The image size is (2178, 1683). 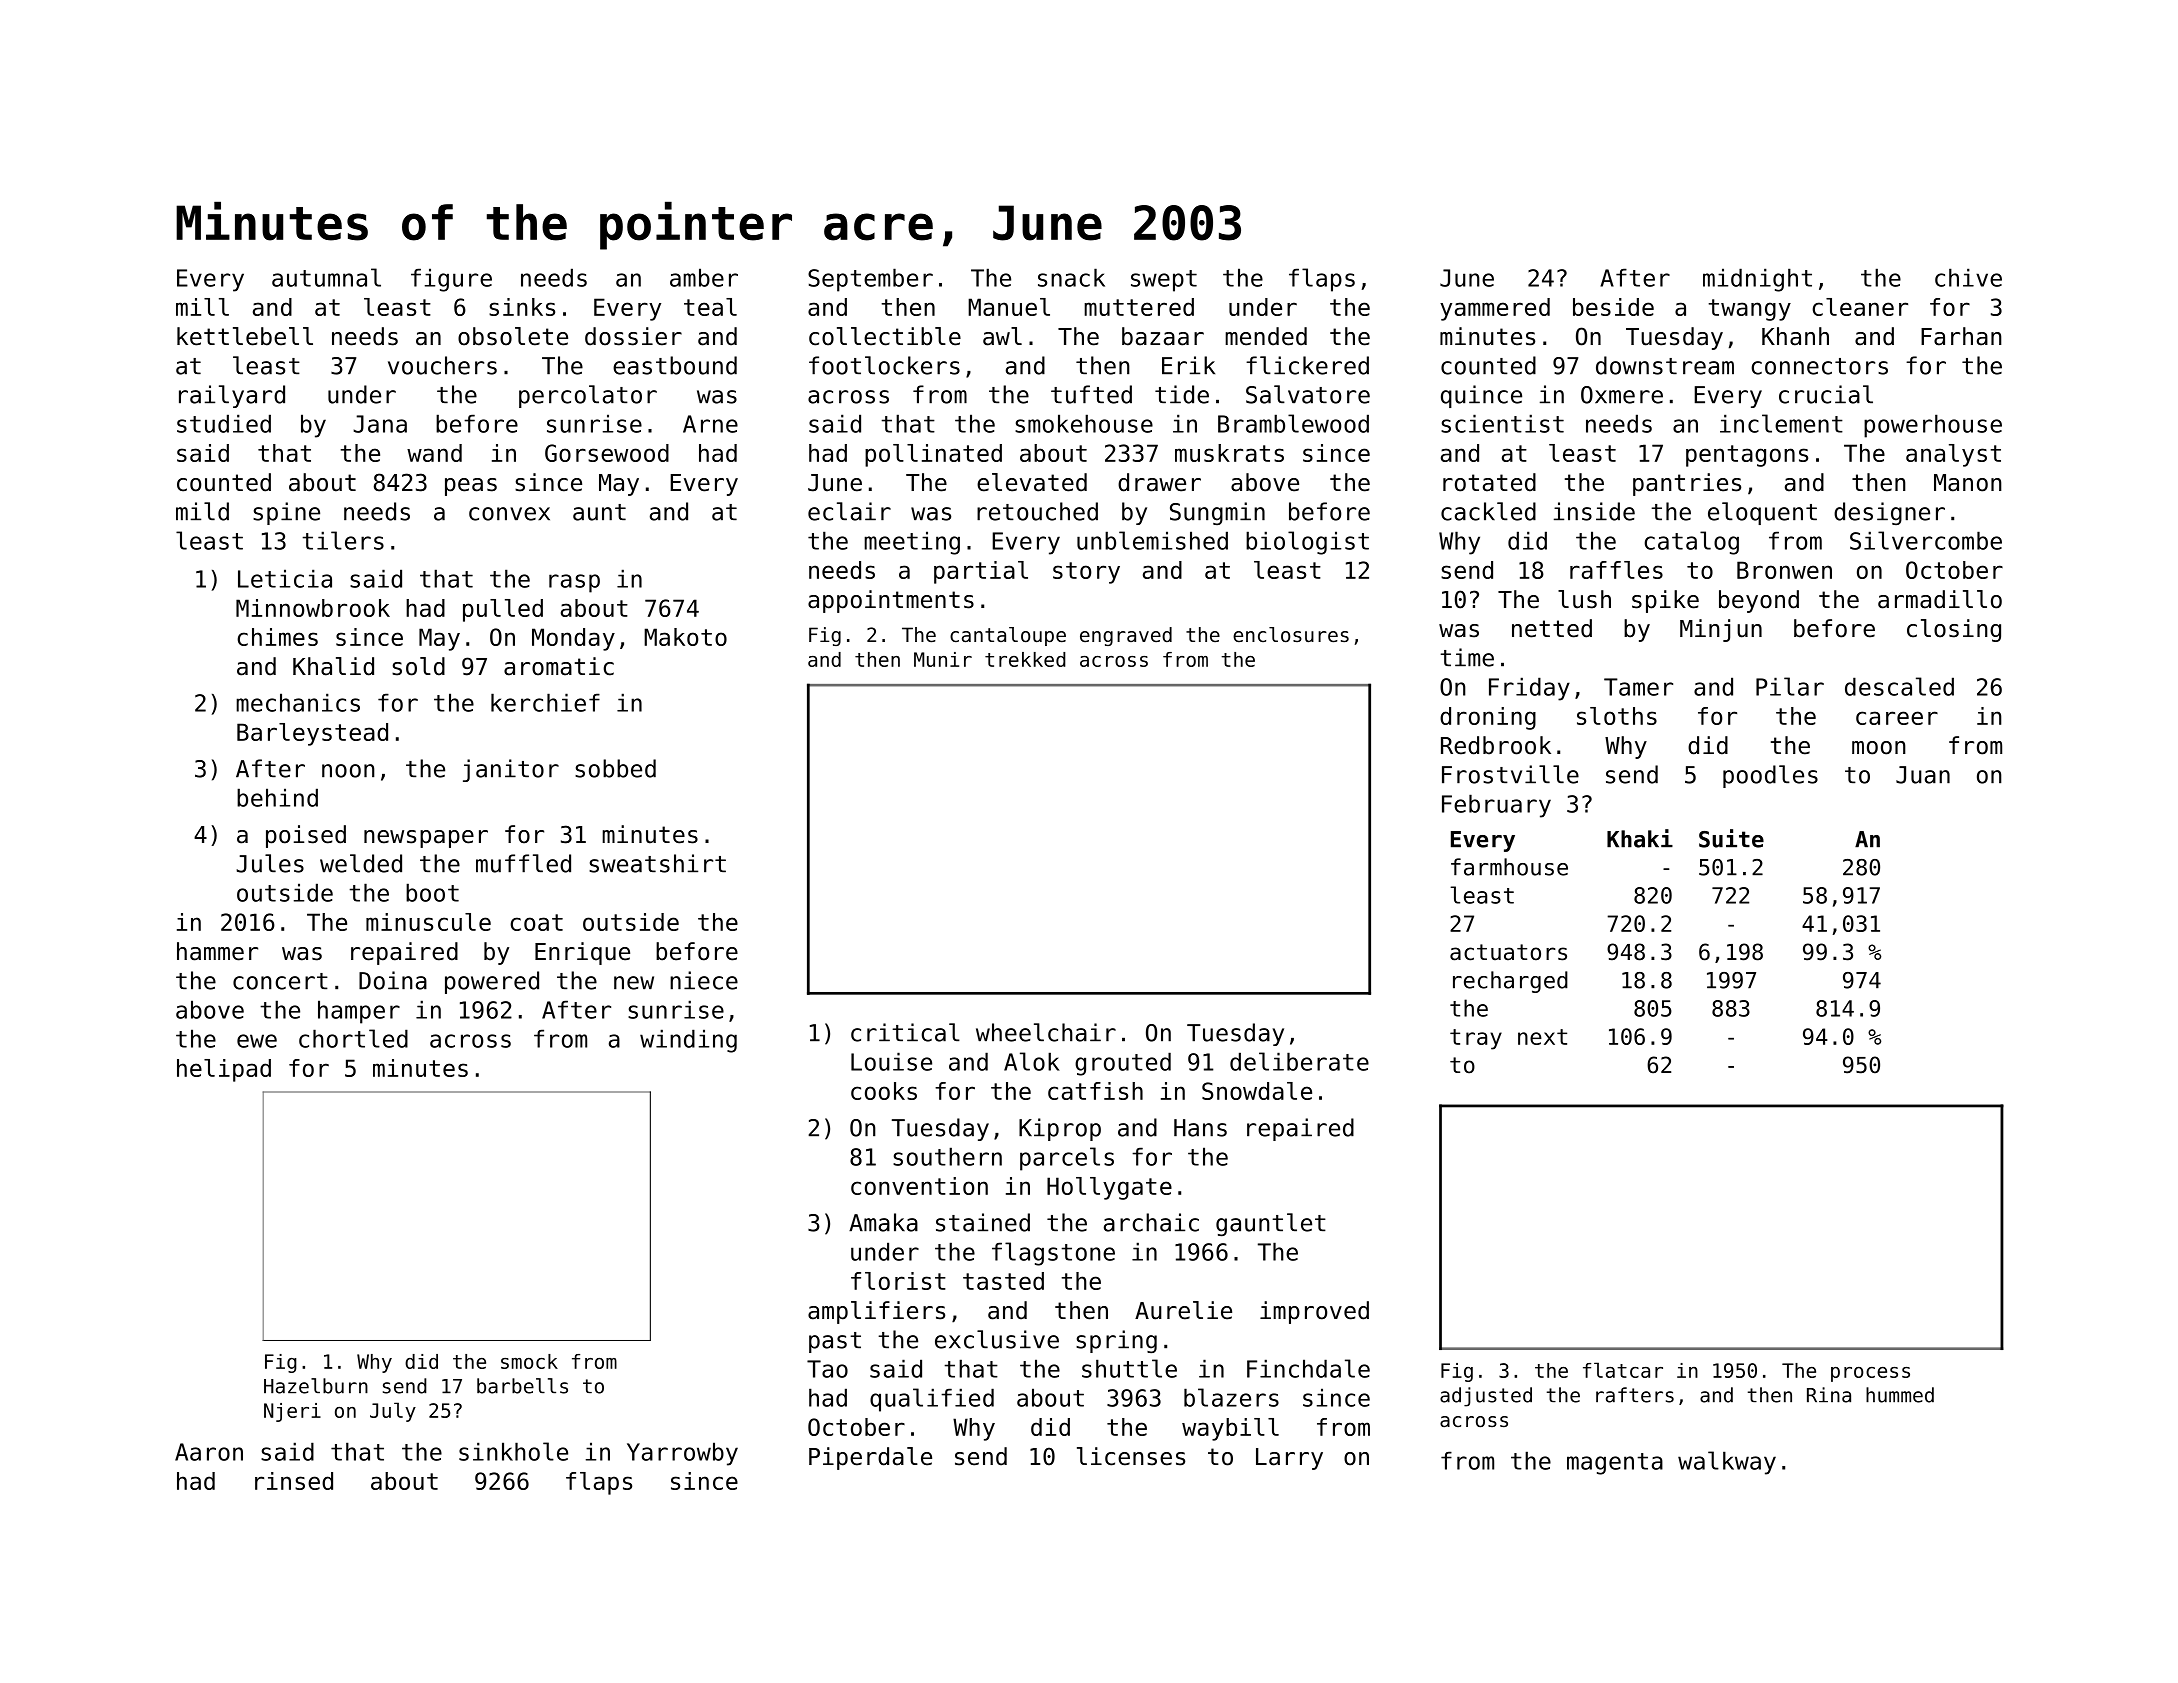 I want to click on Minnowbrook, so click(x=313, y=608).
